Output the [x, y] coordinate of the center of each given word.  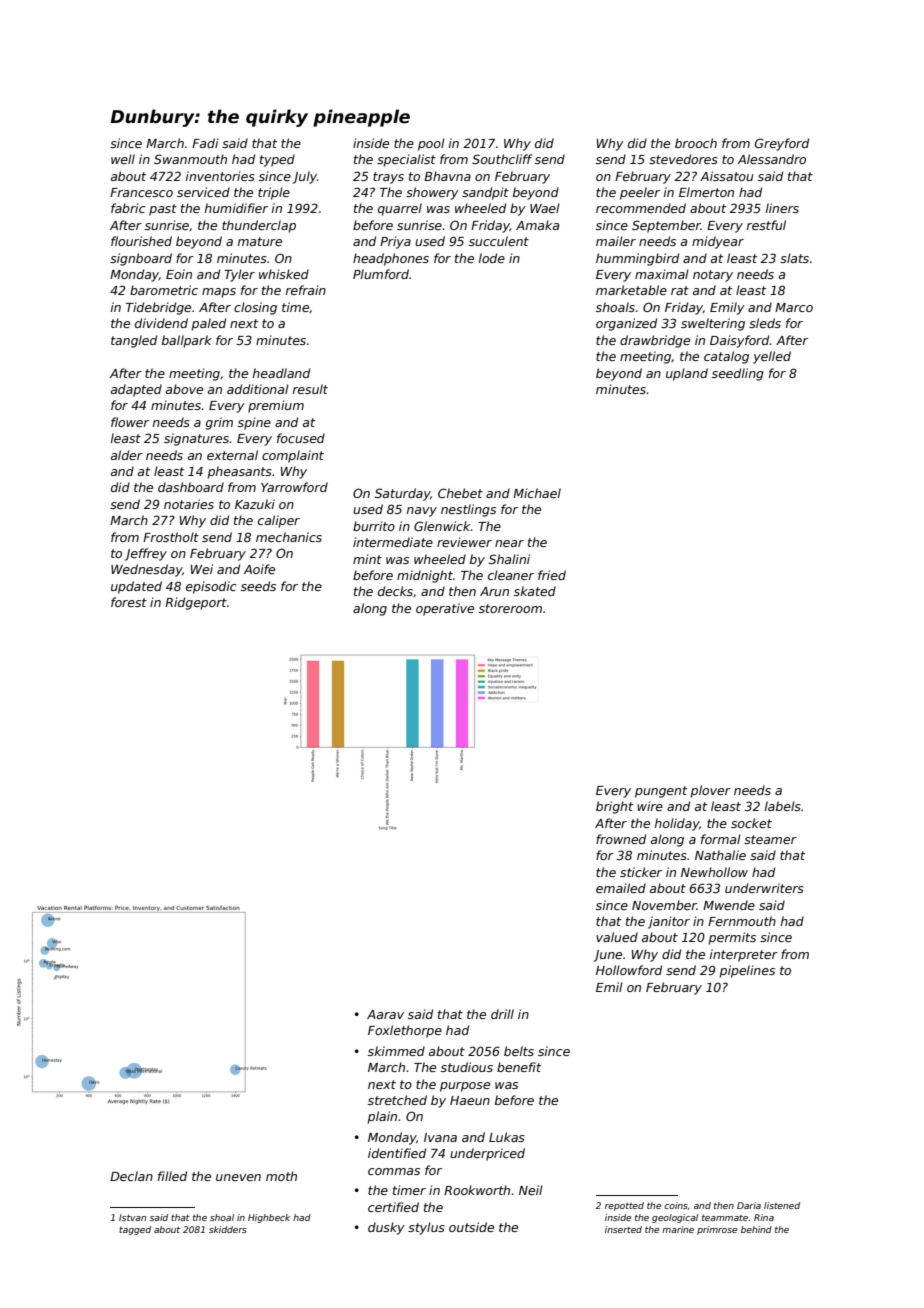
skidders [228, 1229]
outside [471, 1227]
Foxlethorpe [405, 1031]
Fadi [205, 143]
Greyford [782, 144]
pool [431, 144]
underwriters [764, 888]
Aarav [385, 1014]
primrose [717, 1230]
